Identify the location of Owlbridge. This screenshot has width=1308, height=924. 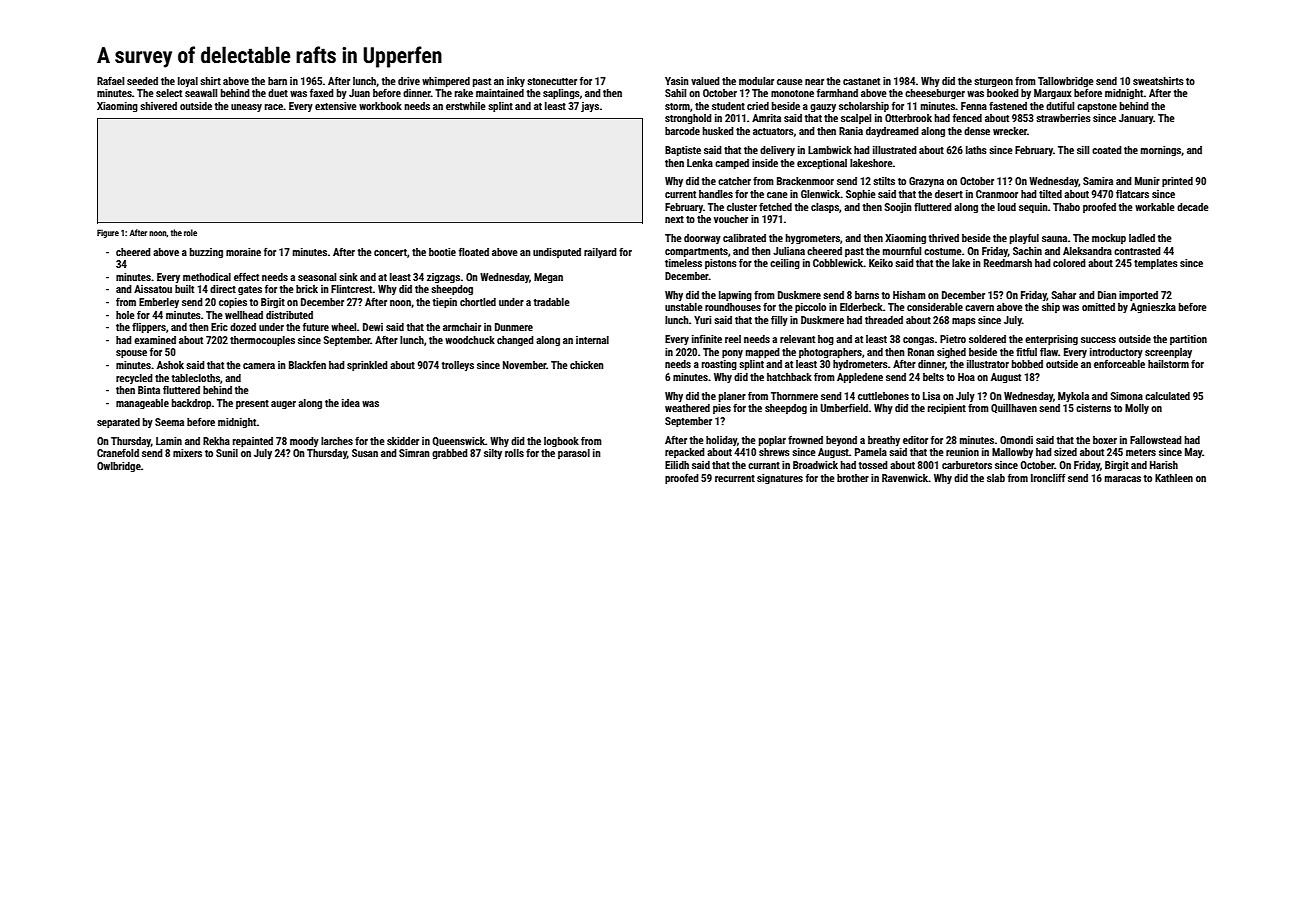
(119, 467).
